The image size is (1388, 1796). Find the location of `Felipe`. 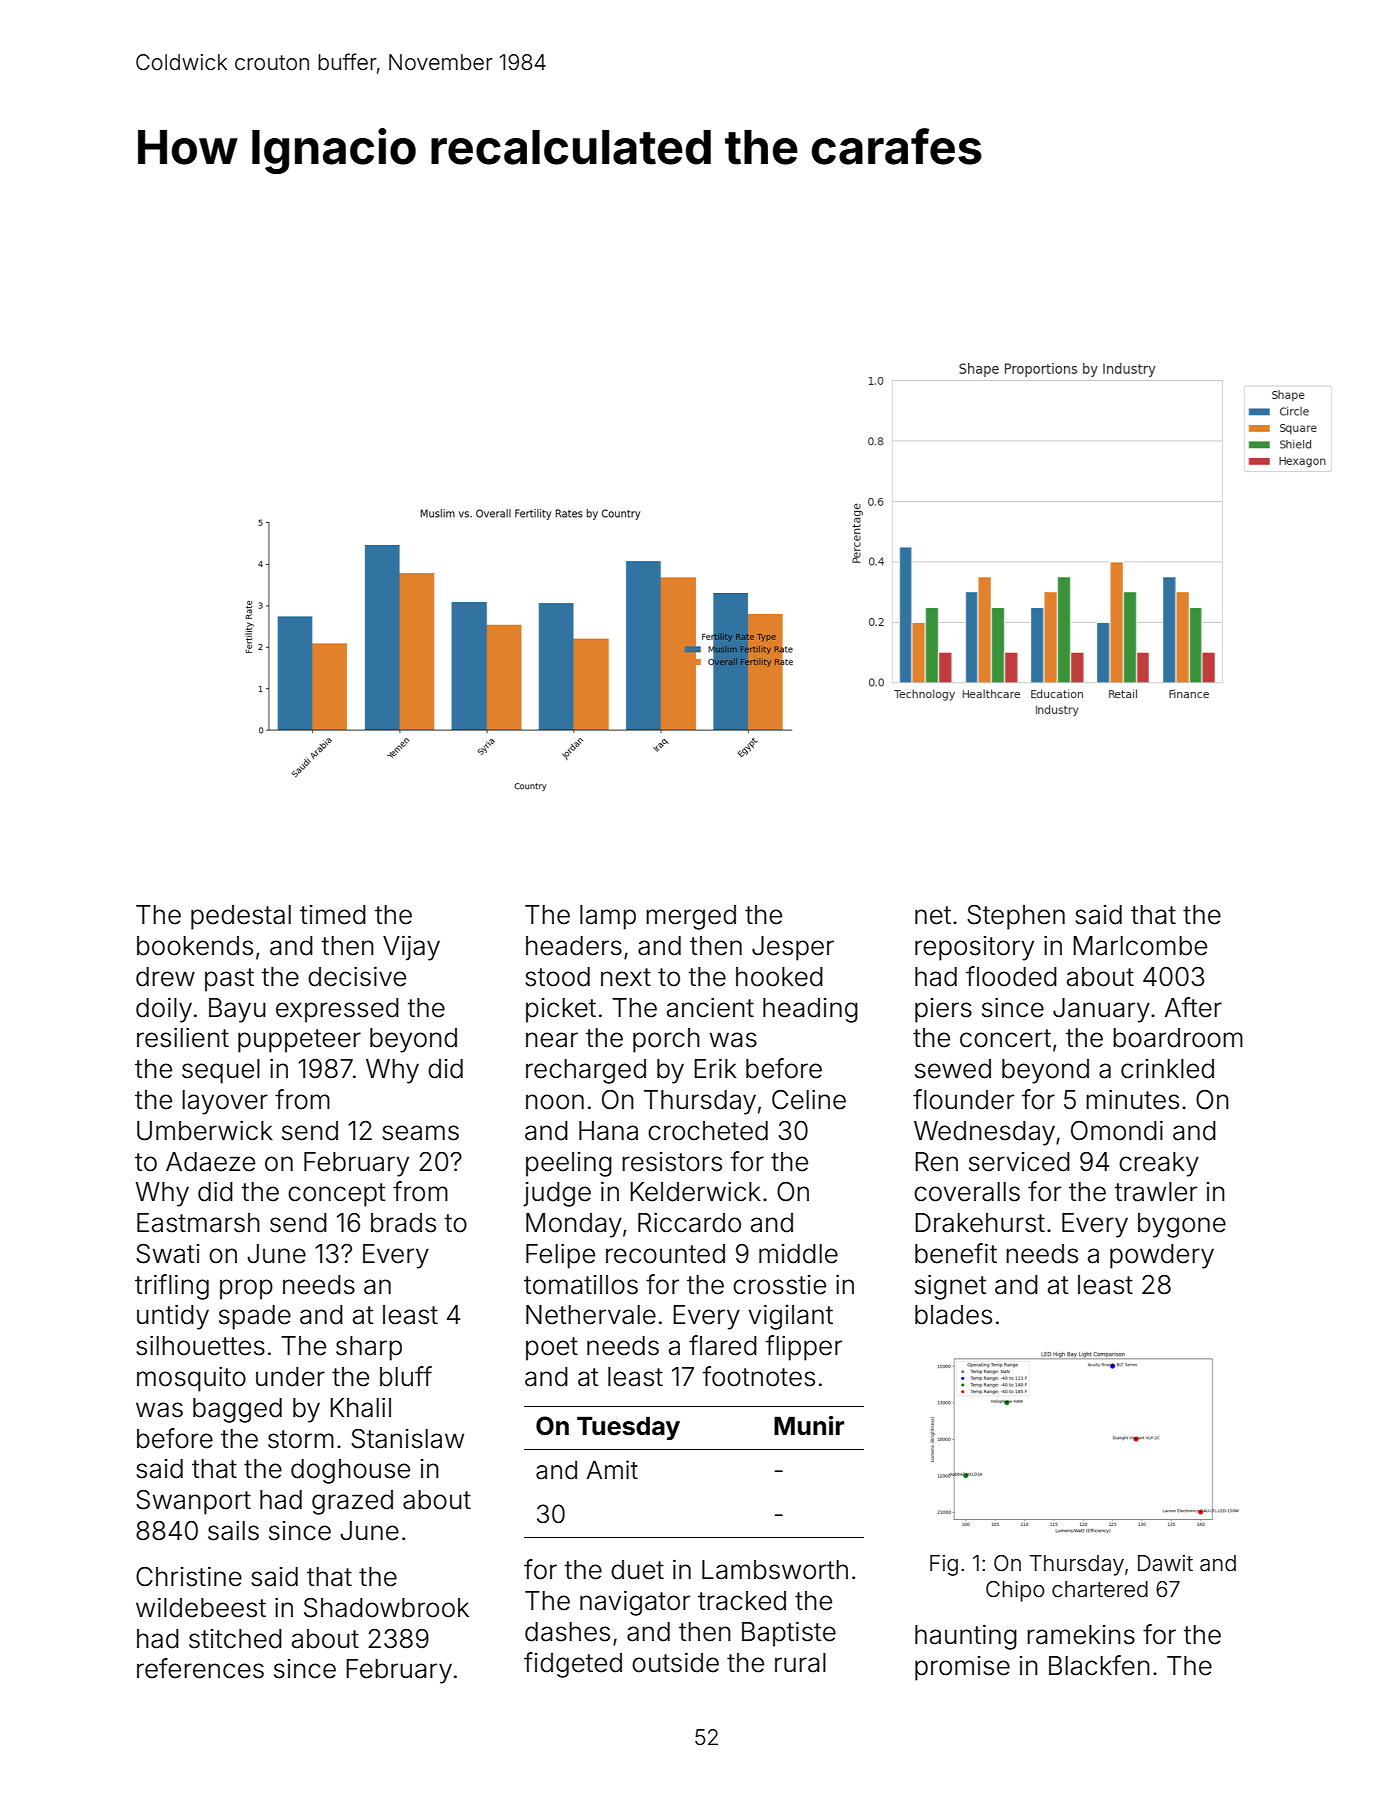

Felipe is located at coordinates (560, 1256).
